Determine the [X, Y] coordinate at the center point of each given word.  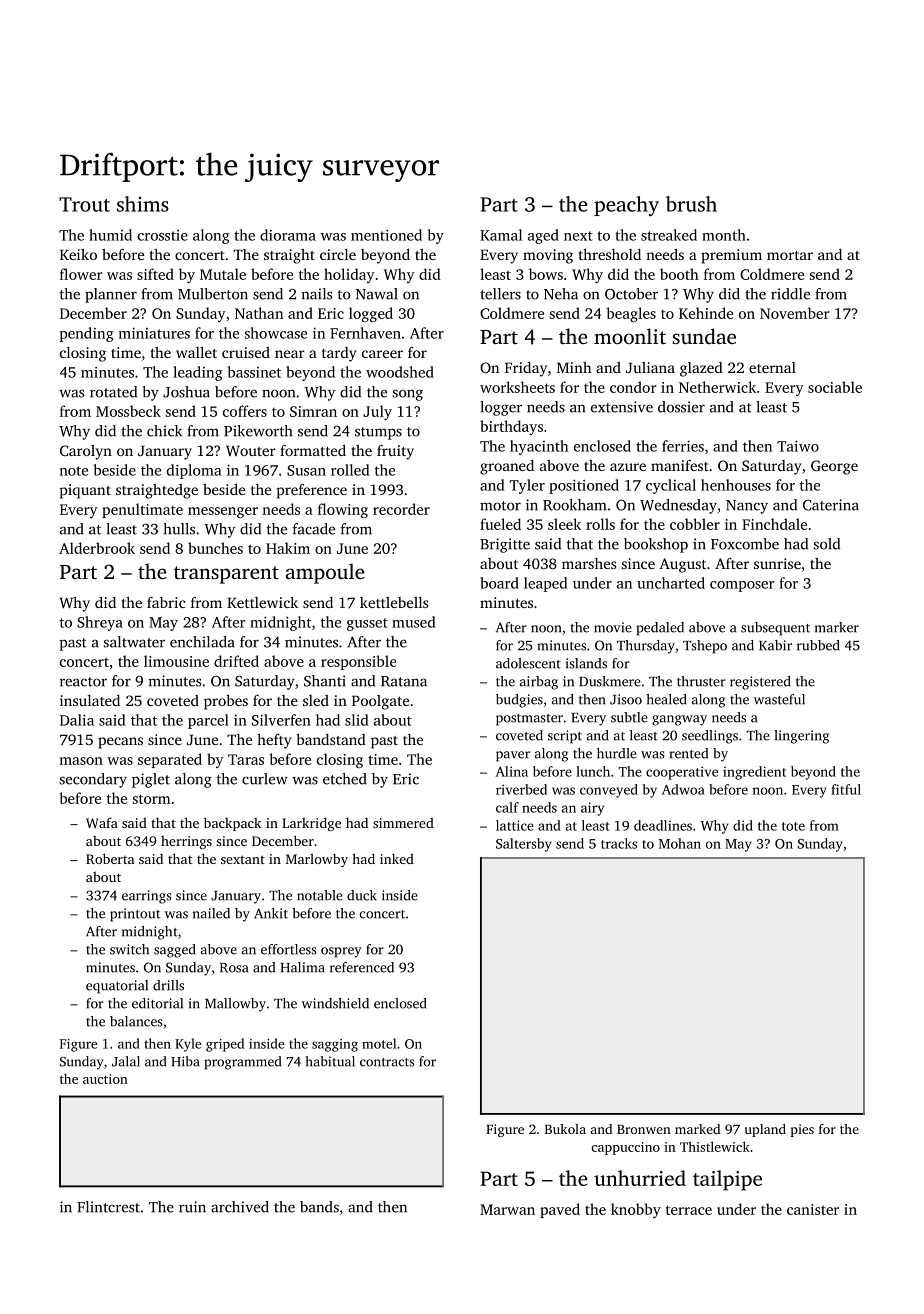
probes [226, 702]
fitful [846, 789]
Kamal [501, 235]
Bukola [565, 1129]
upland [765, 1130]
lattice [515, 825]
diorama [288, 235]
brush [691, 204]
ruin [192, 1207]
